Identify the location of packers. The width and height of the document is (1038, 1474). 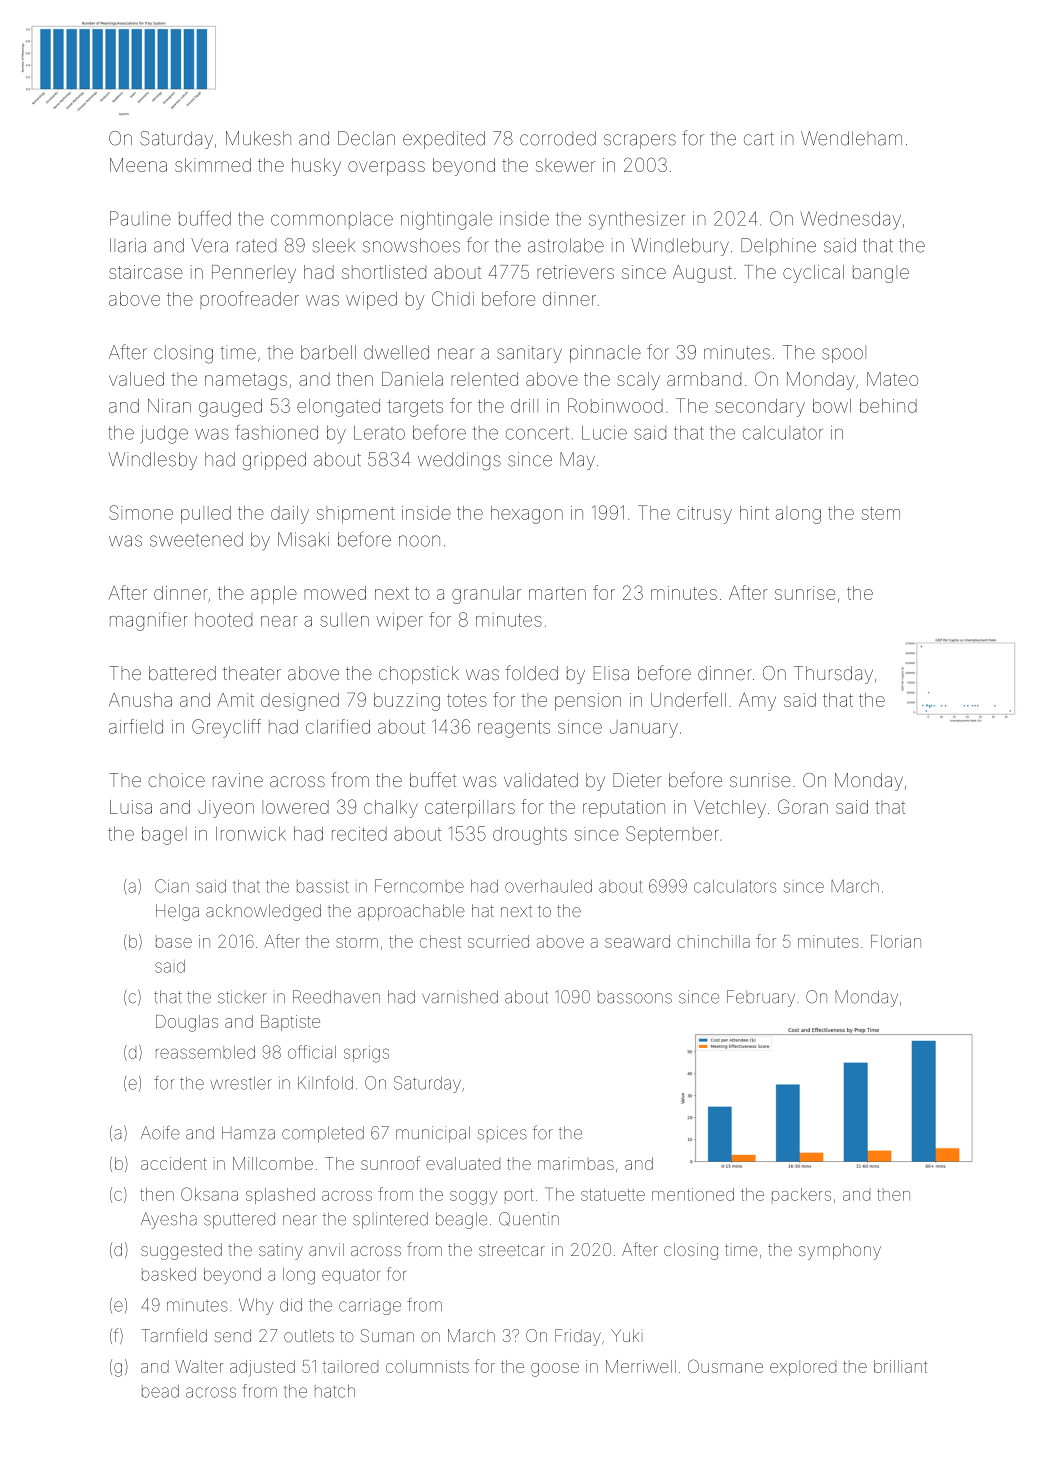
(801, 1194).
